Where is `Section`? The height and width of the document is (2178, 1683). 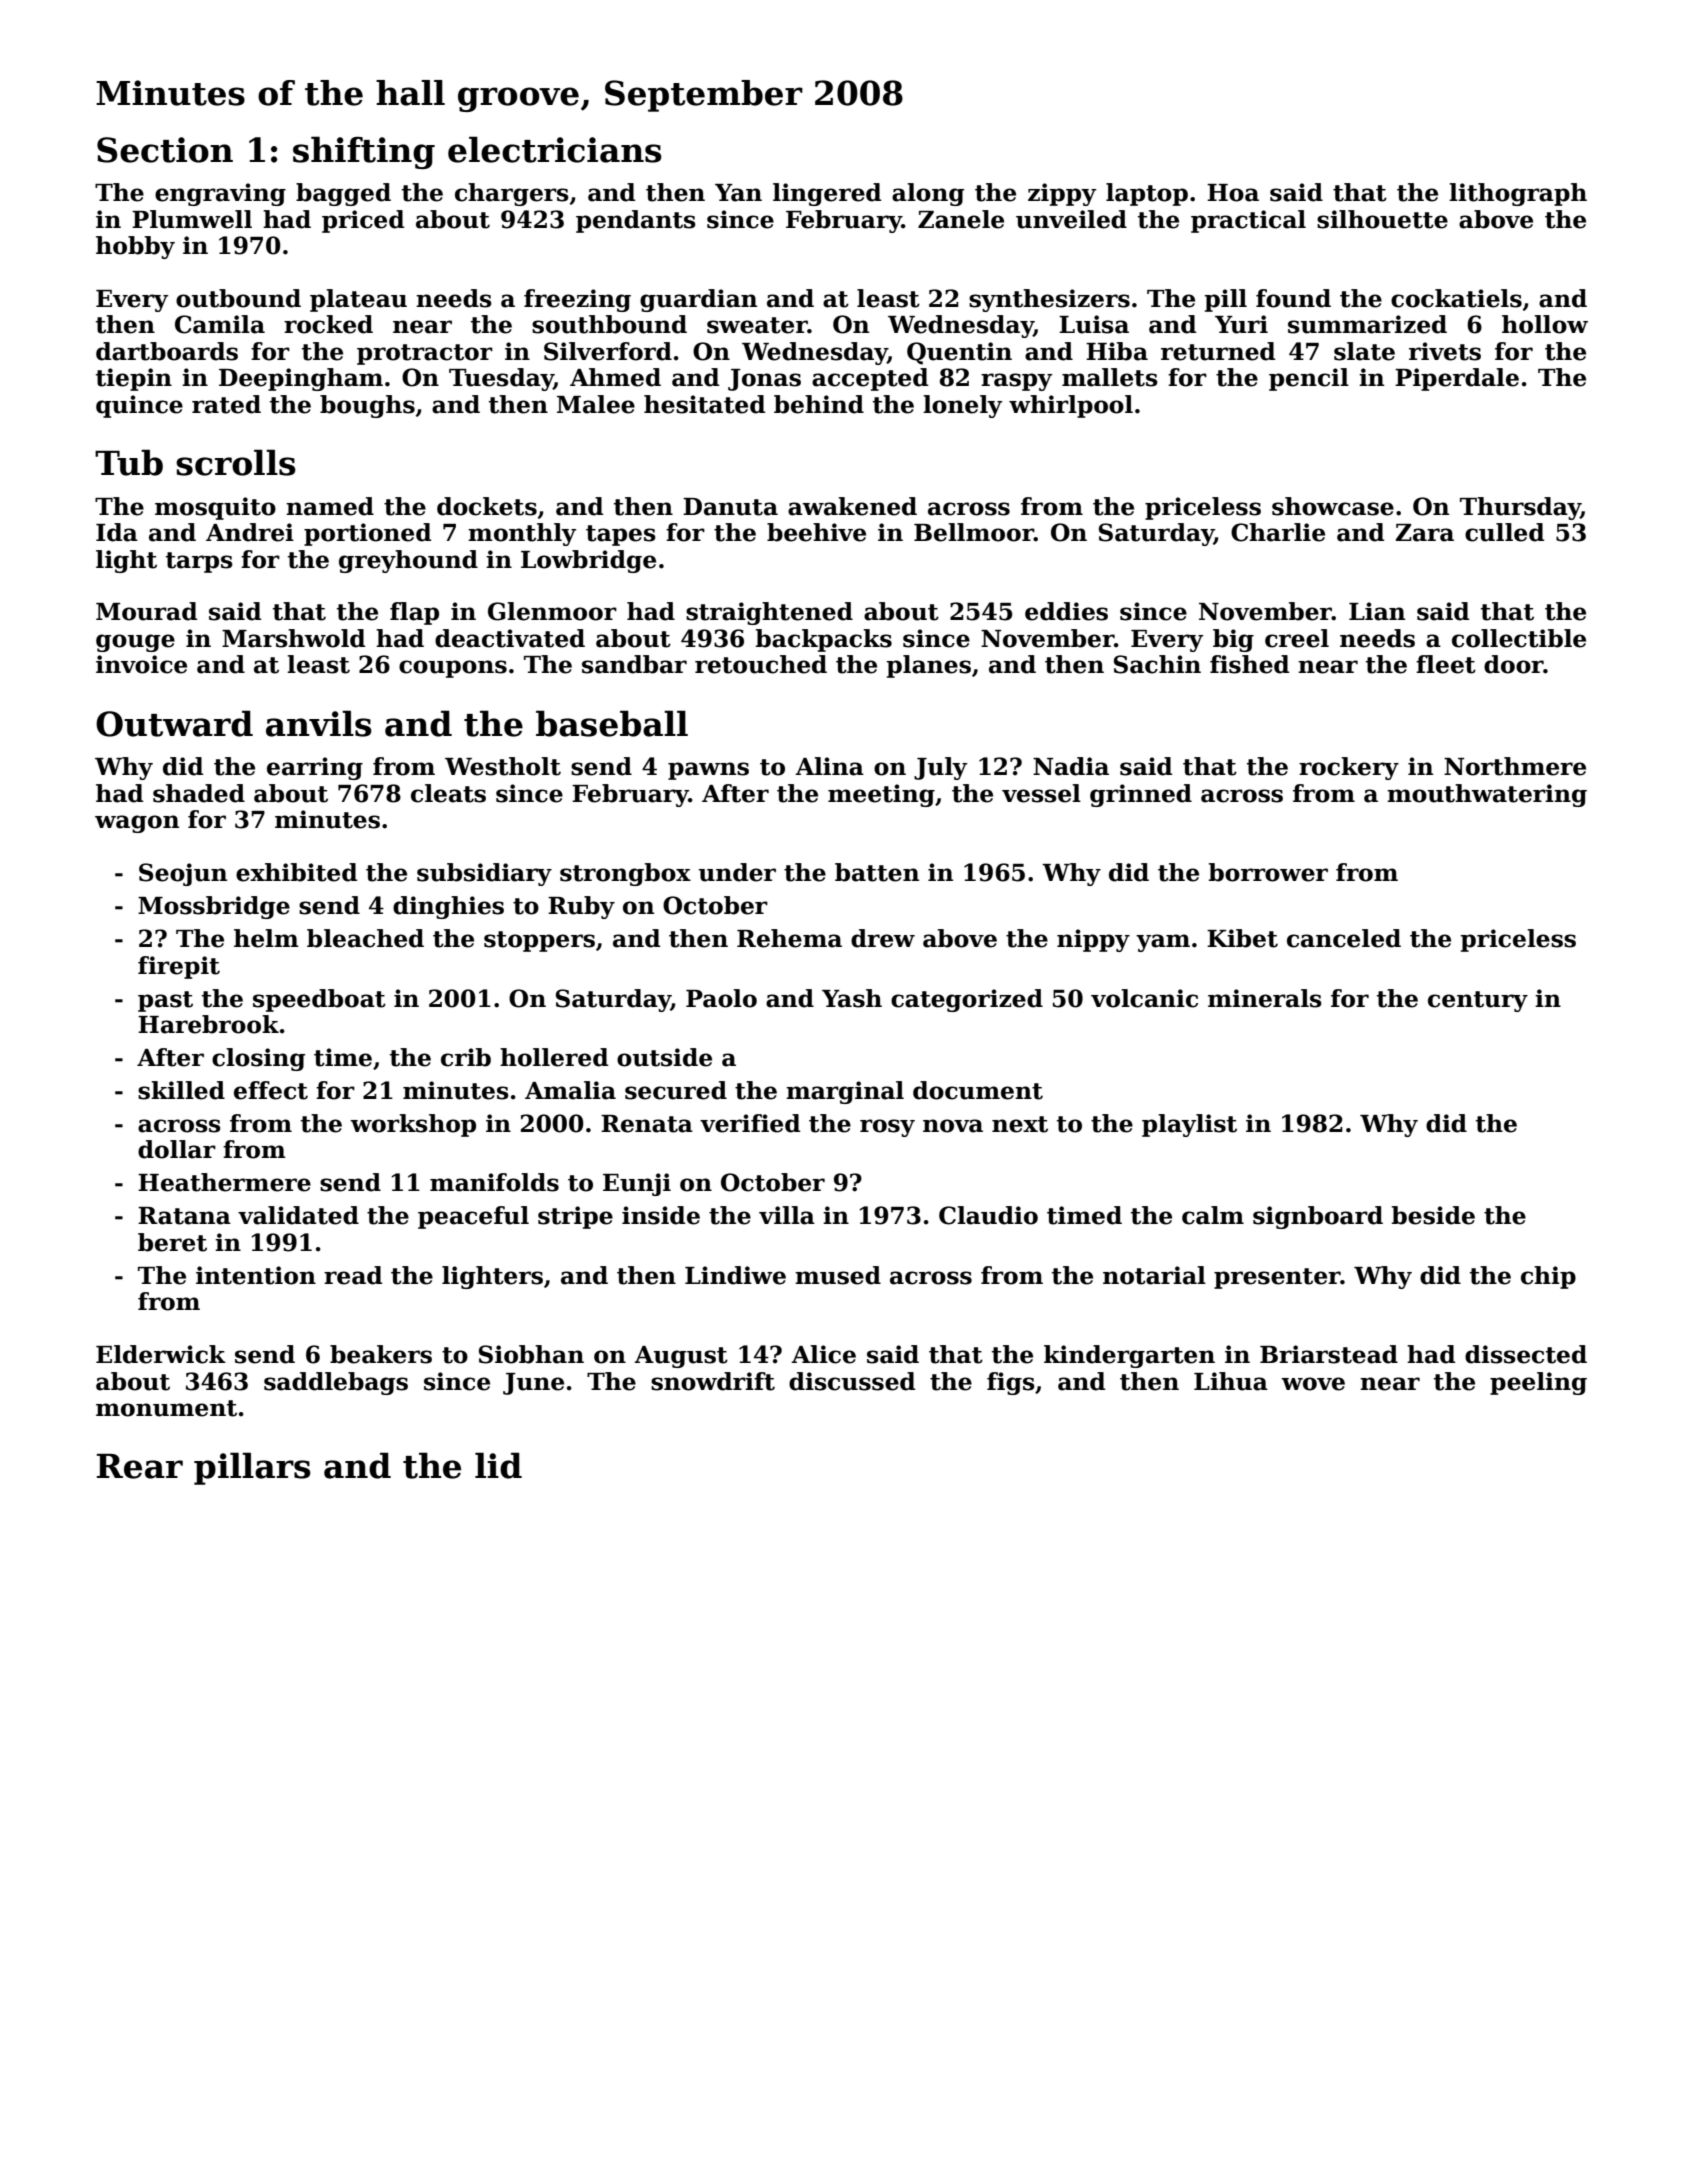 Section is located at coordinates (165, 150).
